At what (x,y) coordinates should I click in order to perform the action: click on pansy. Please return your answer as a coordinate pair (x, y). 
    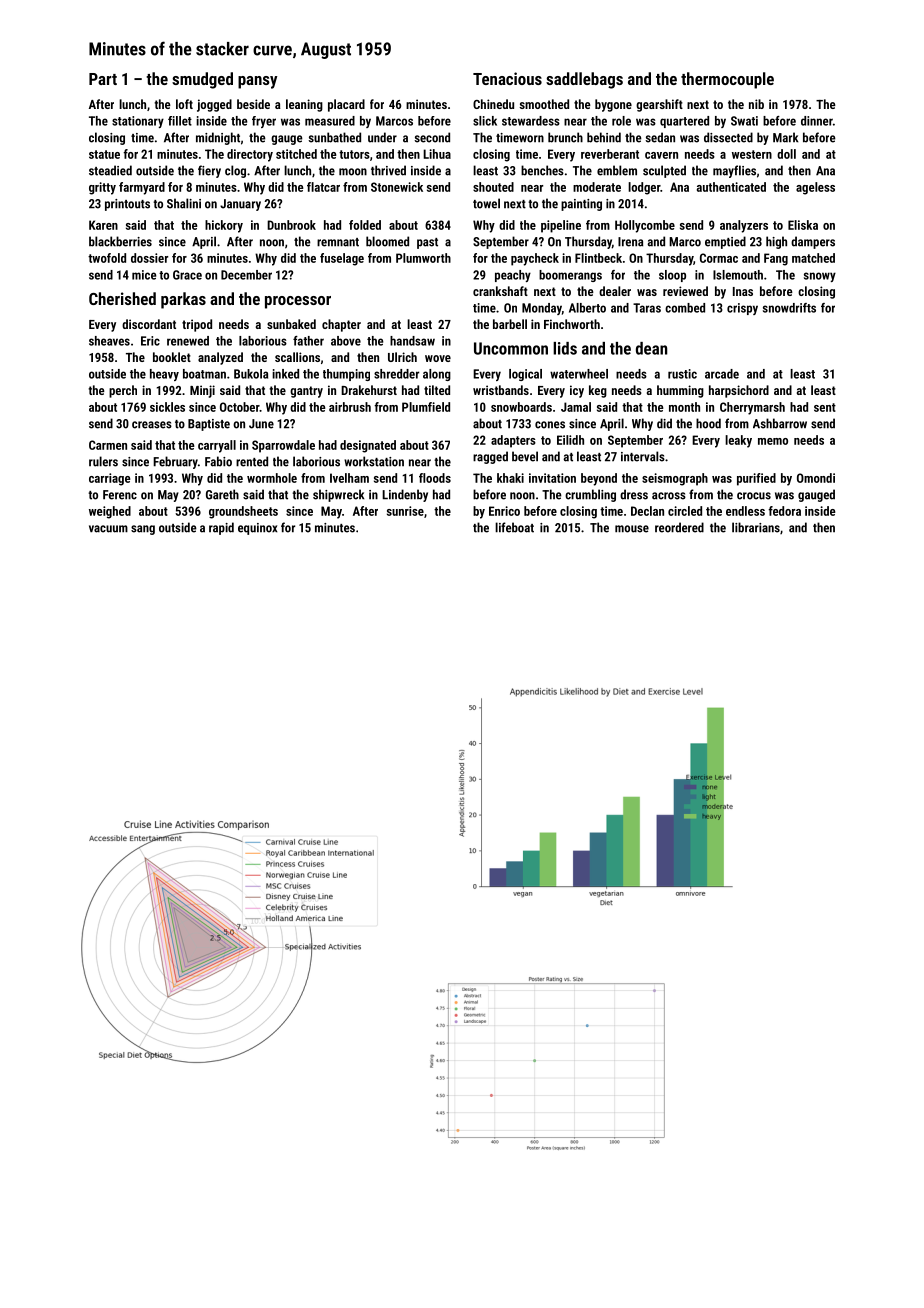
    Looking at the image, I should click on (257, 82).
